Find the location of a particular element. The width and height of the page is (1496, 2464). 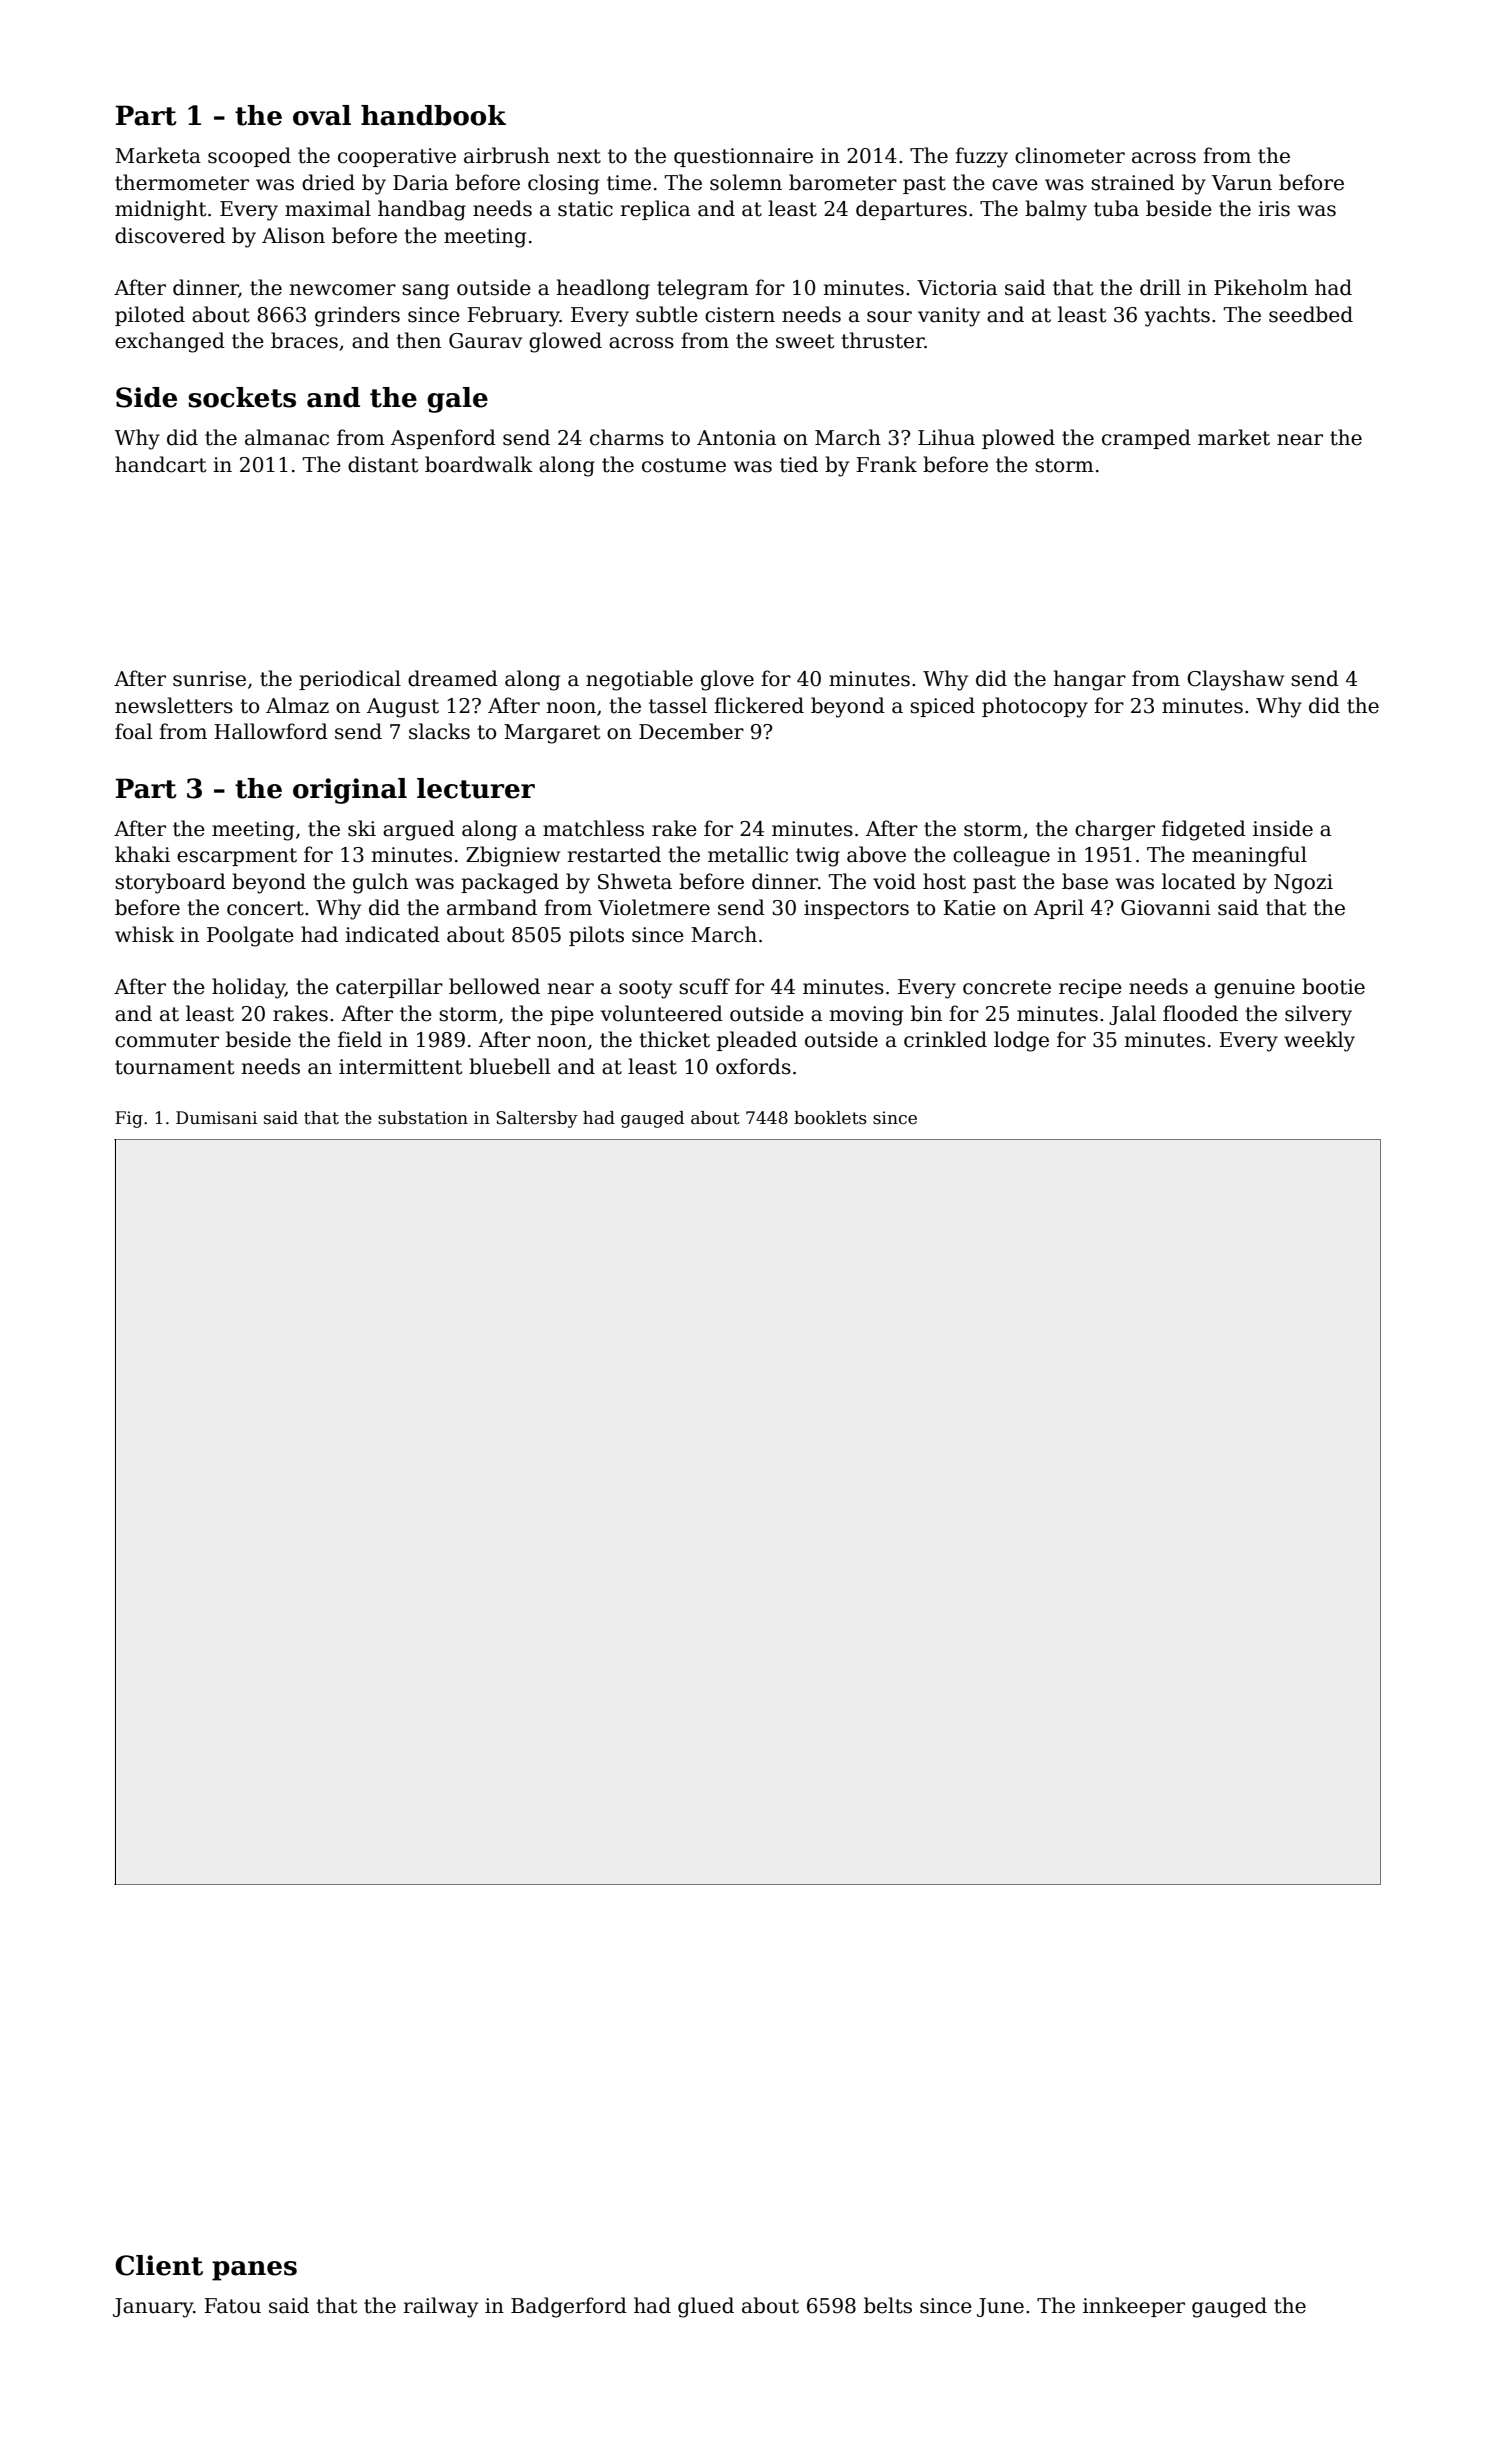

tassel is located at coordinates (678, 705).
